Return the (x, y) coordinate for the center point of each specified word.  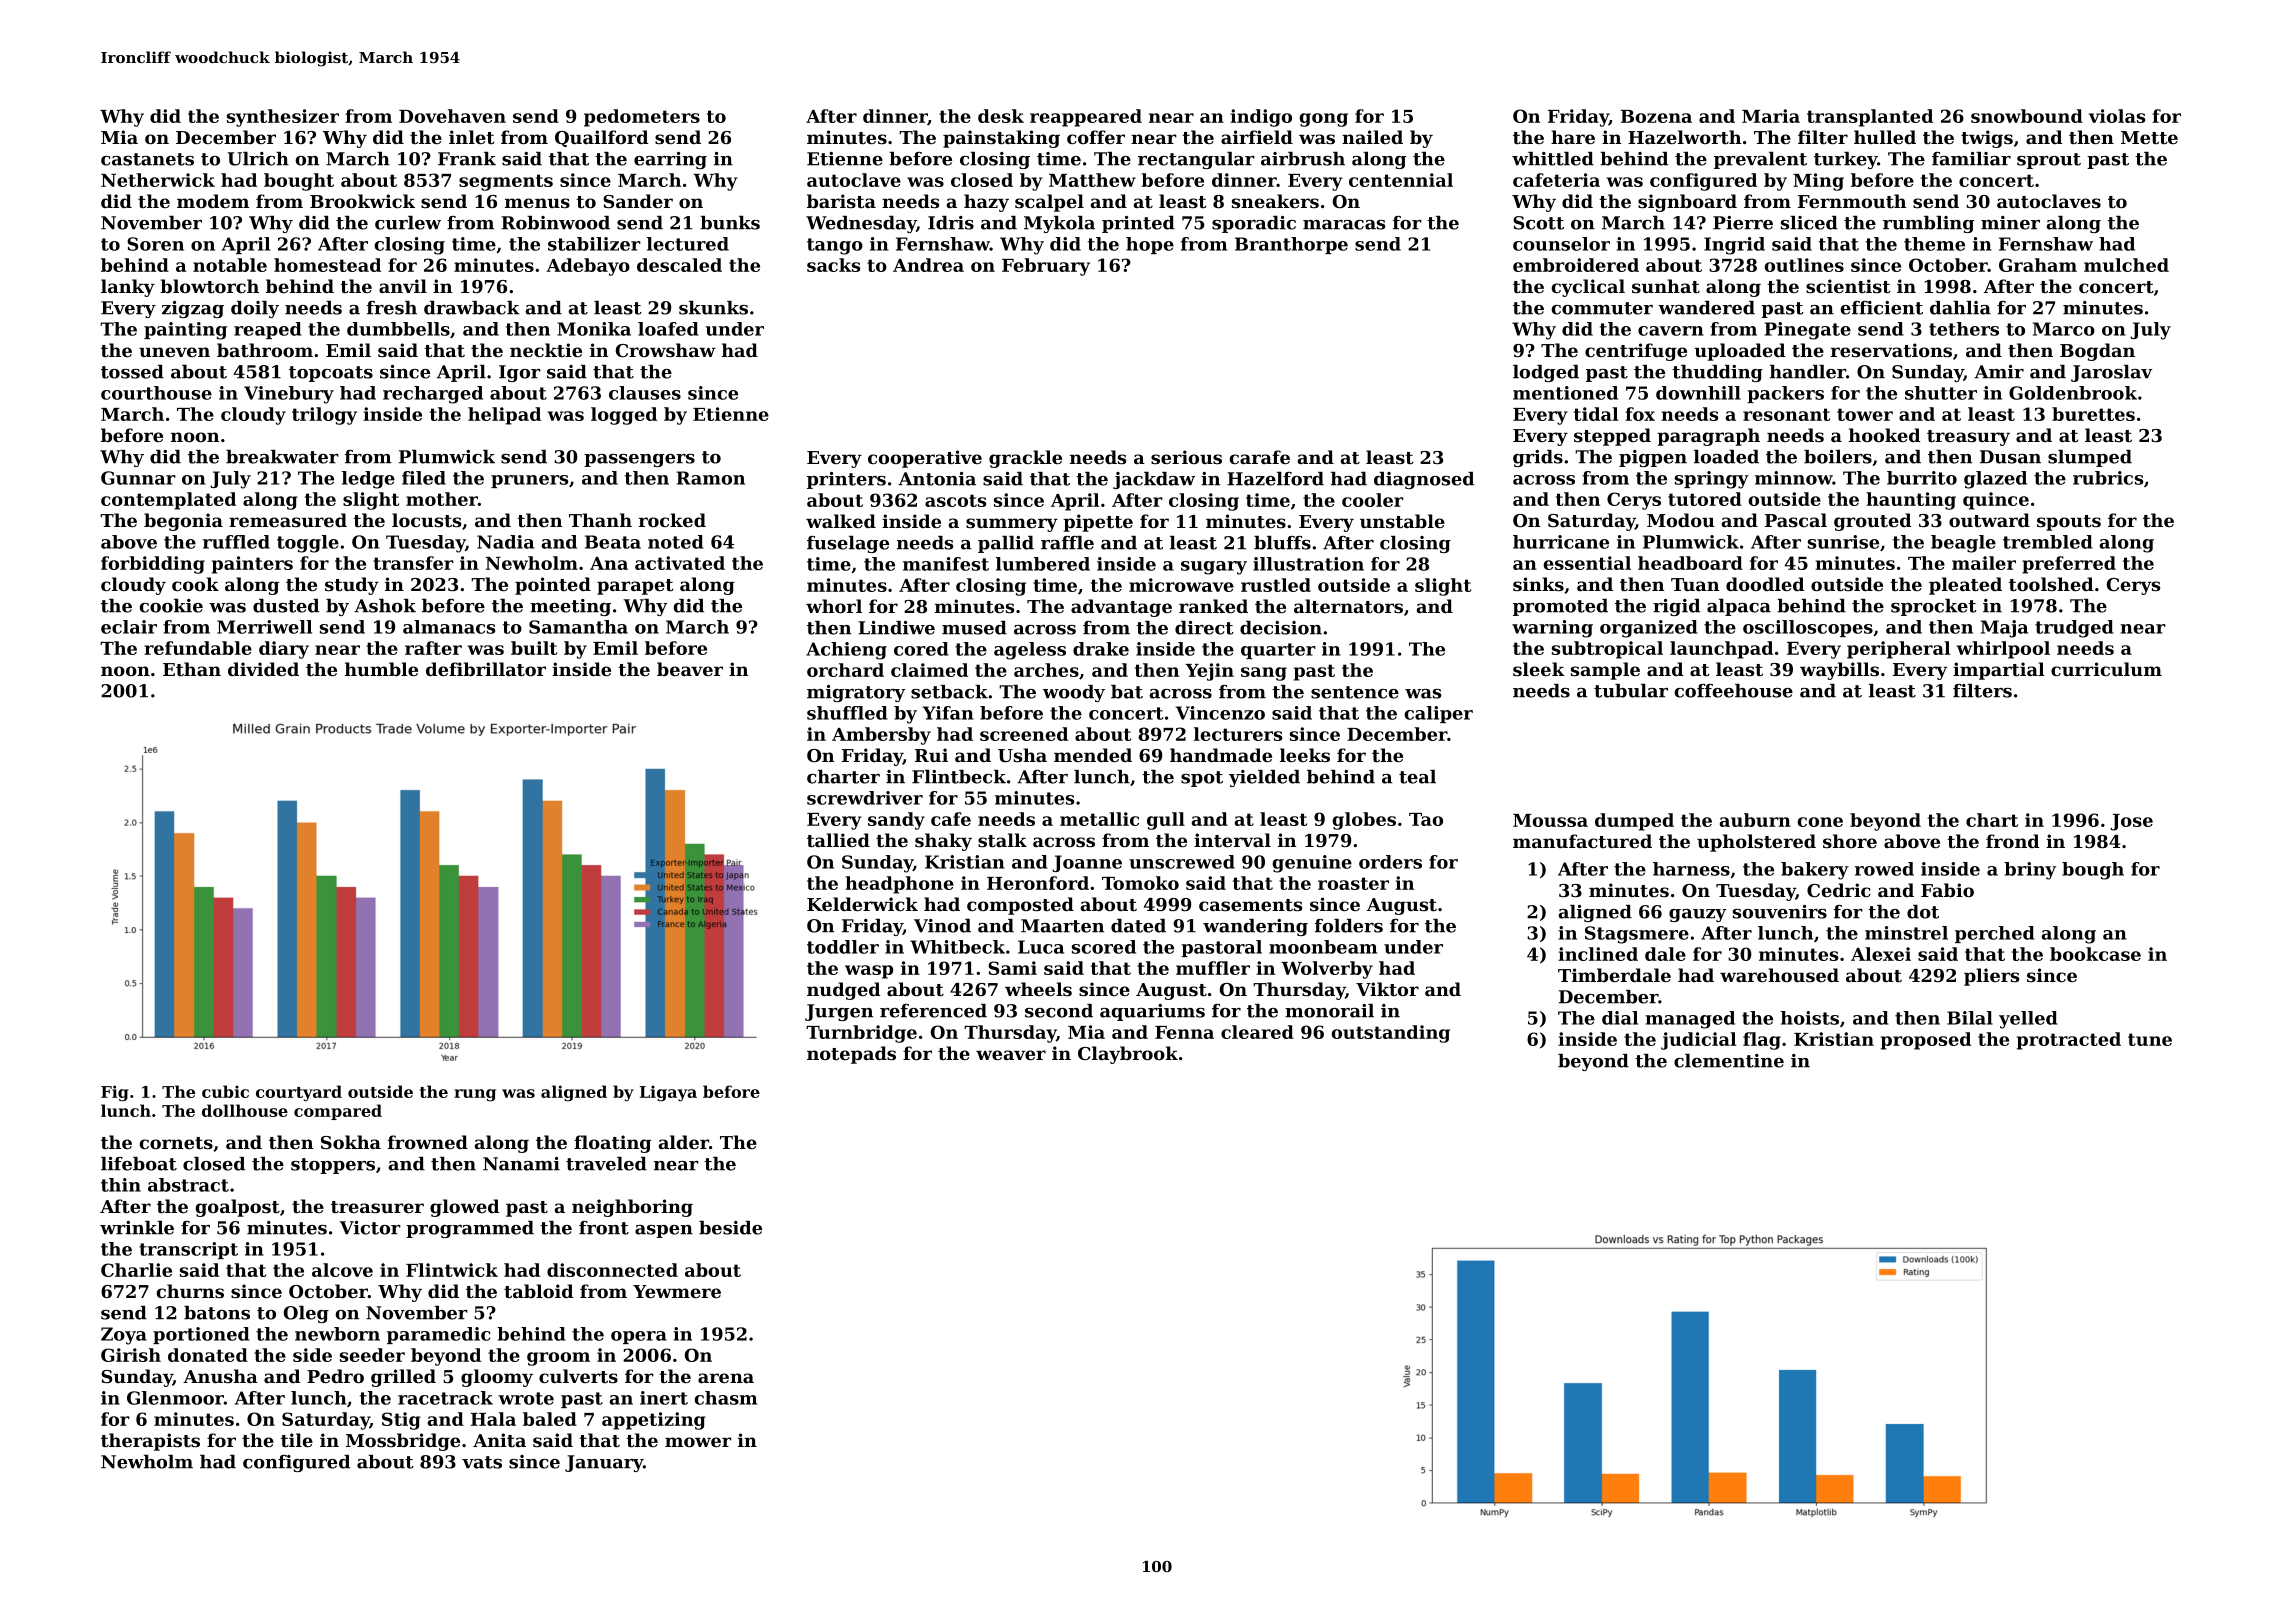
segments (506, 182)
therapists (150, 1442)
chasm (725, 1398)
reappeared (1086, 118)
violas (2117, 116)
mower (698, 1442)
